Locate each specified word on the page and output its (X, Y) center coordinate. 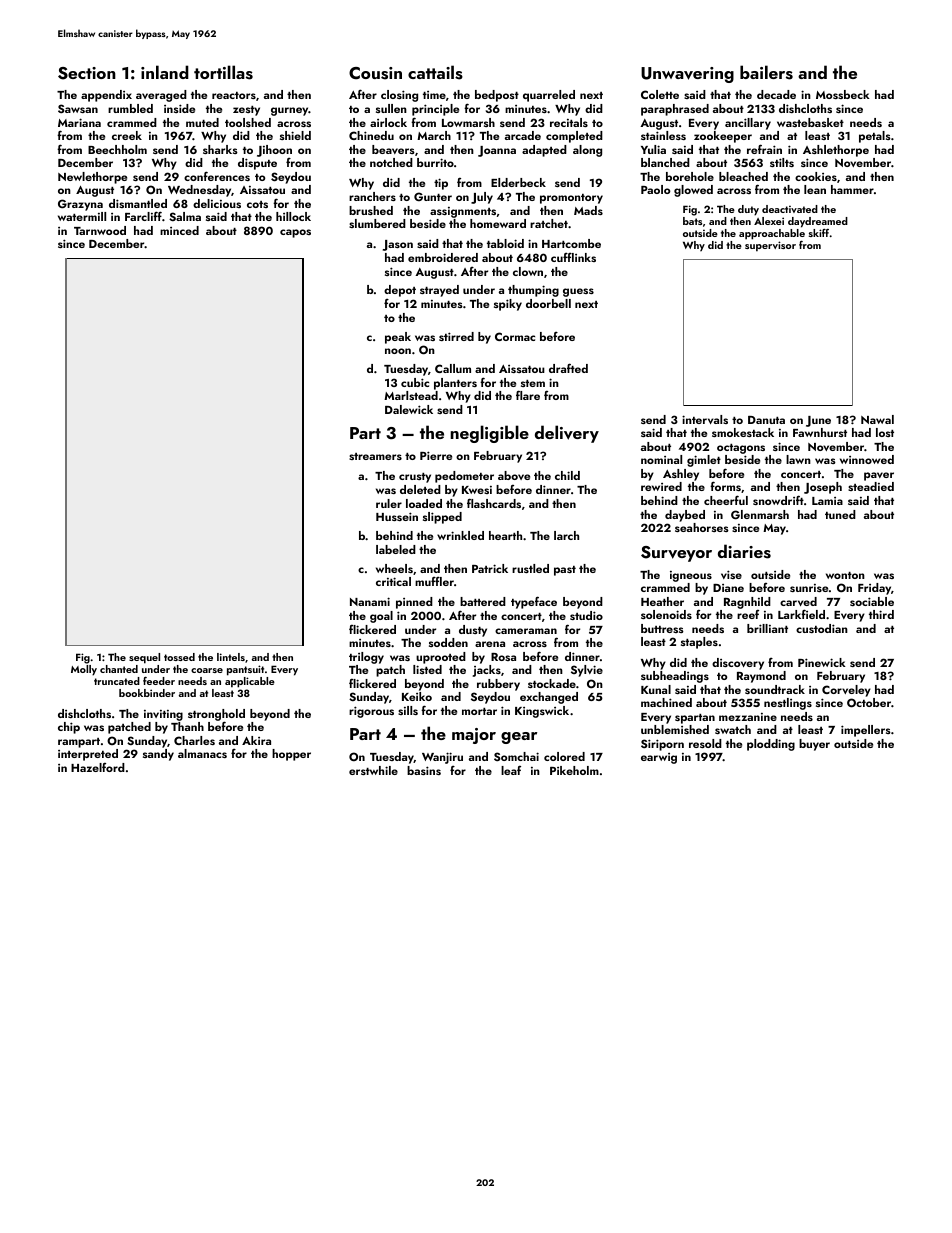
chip (69, 728)
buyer (814, 745)
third (881, 614)
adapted (544, 151)
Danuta (766, 420)
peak (398, 338)
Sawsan (78, 108)
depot (400, 291)
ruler (389, 503)
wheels (394, 568)
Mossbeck (843, 94)
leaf (511, 770)
